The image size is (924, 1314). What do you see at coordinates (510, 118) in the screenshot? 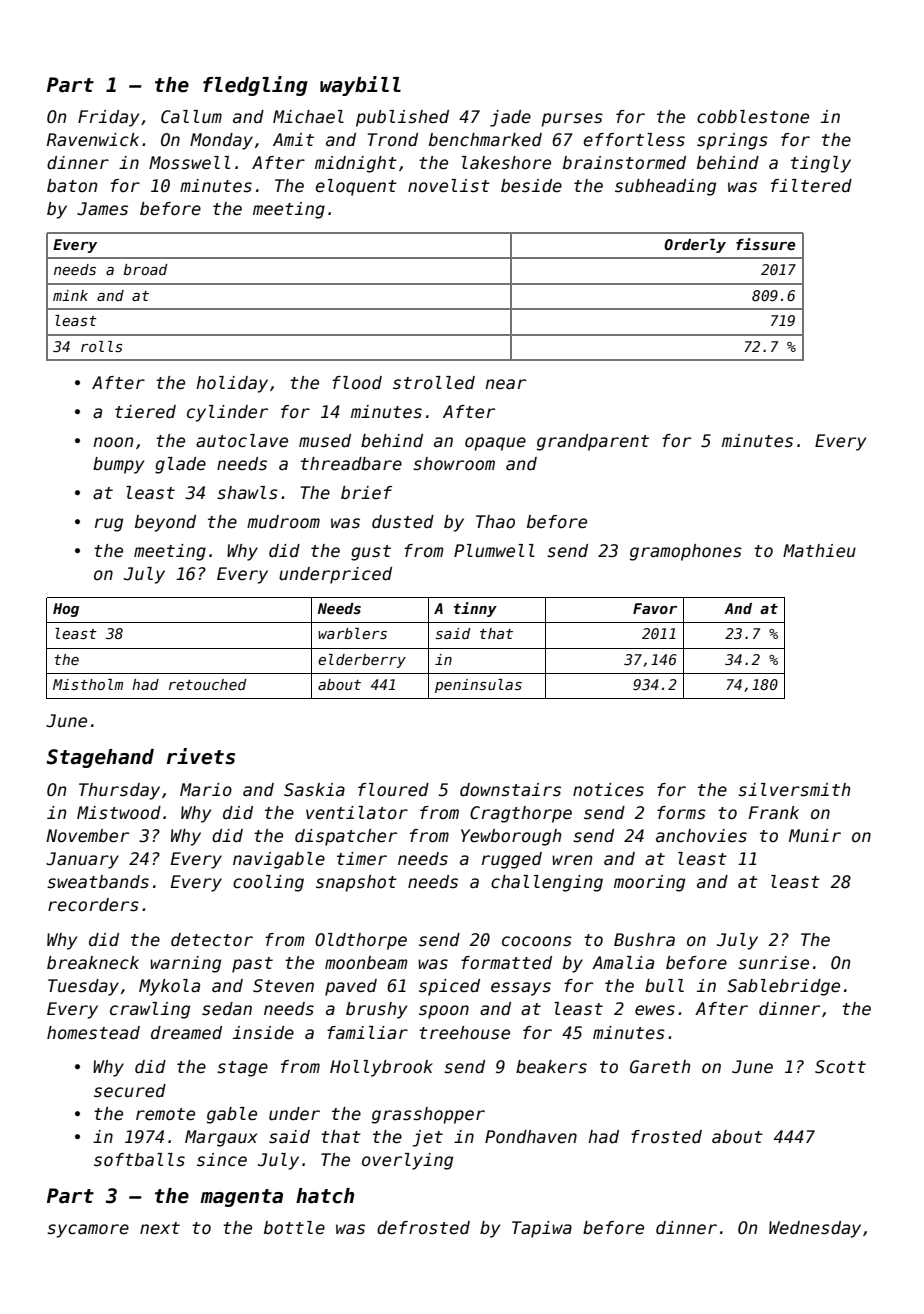
I see `jade` at bounding box center [510, 118].
